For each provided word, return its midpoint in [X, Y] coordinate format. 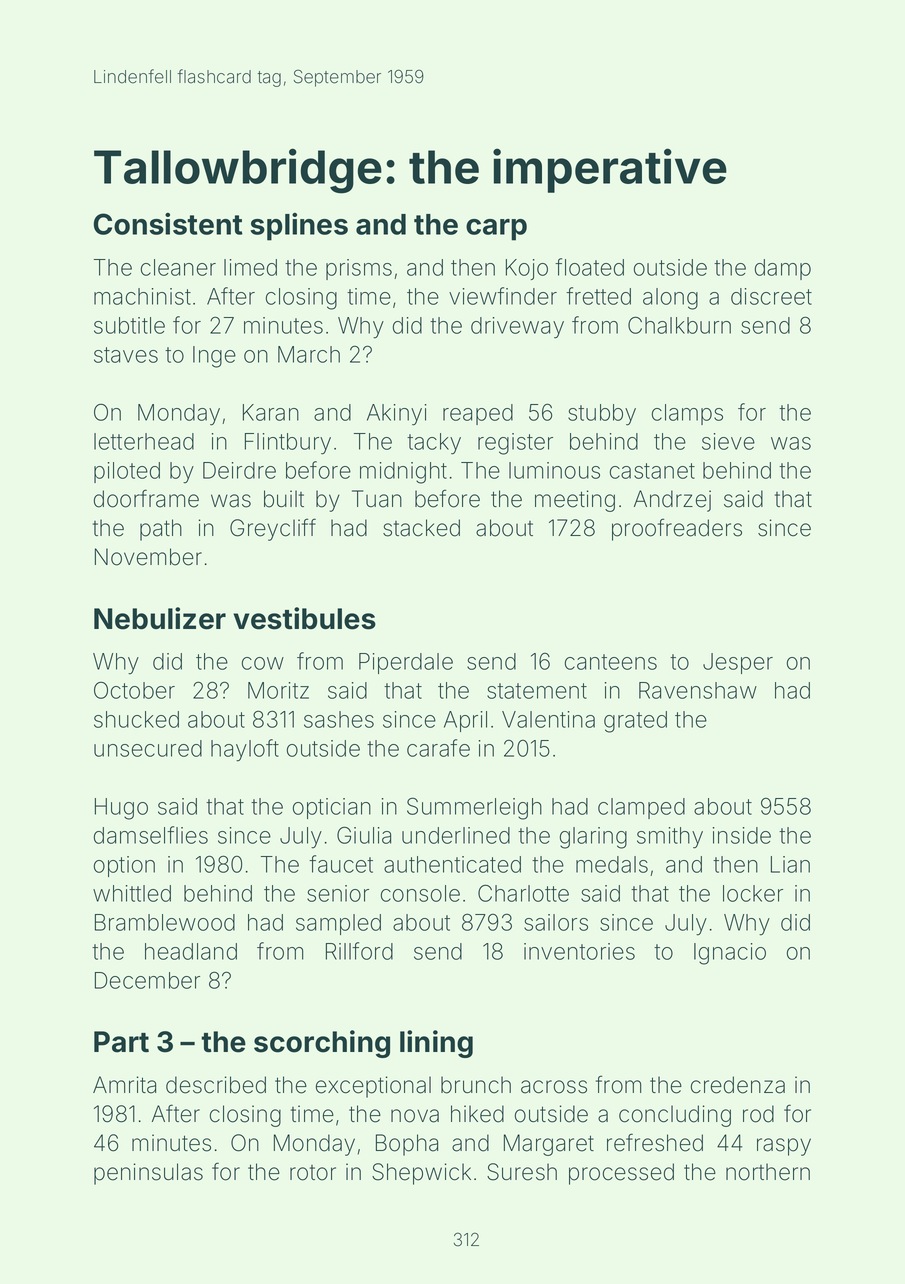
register [515, 444]
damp [783, 269]
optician [332, 808]
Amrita [124, 1085]
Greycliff [273, 529]
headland [191, 951]
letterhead [144, 441]
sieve [728, 441]
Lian [790, 864]
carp [496, 230]
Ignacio [730, 954]
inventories [579, 951]
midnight [403, 473]
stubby [602, 415]
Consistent [168, 224]
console [420, 893]
